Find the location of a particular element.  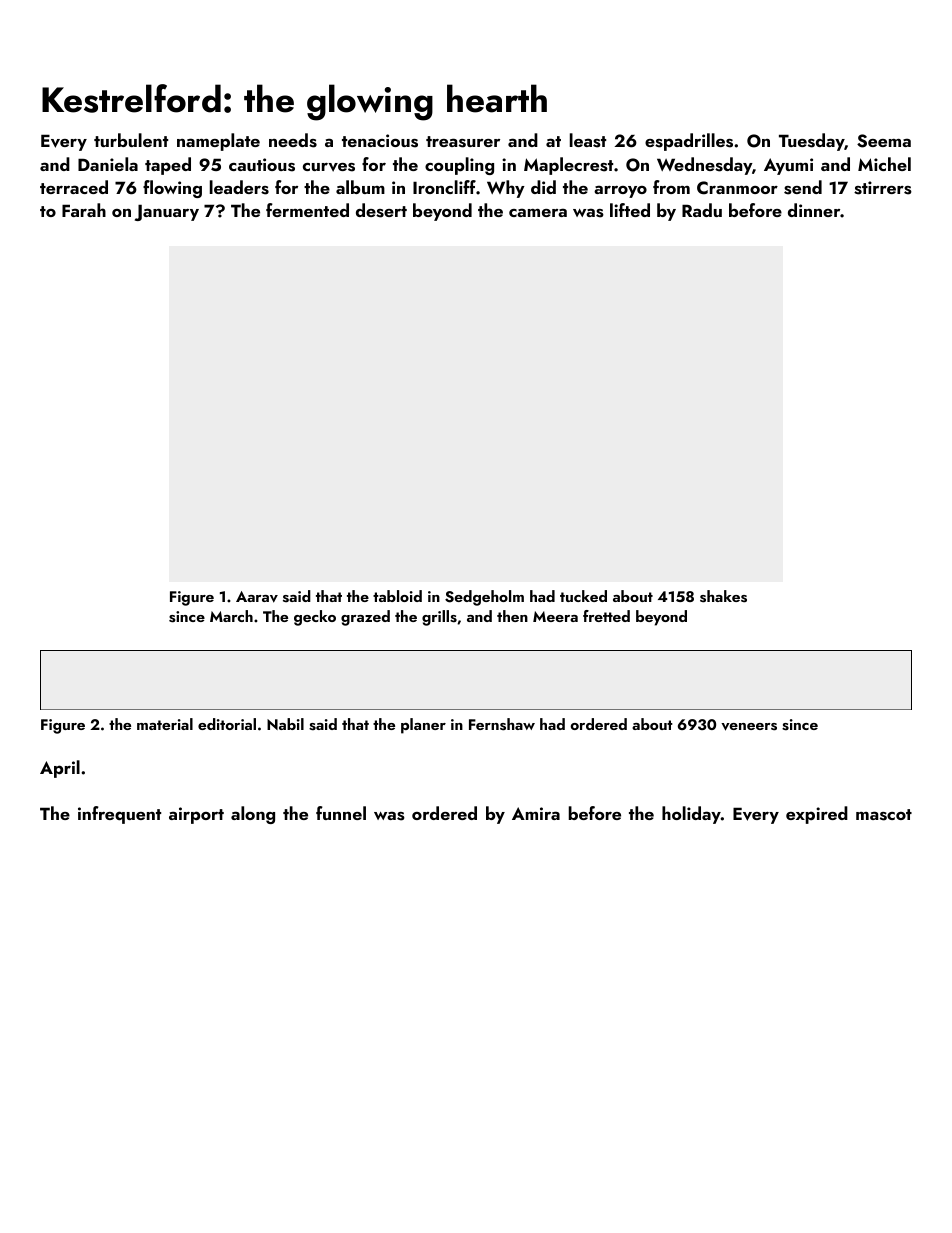

airport is located at coordinates (196, 815).
